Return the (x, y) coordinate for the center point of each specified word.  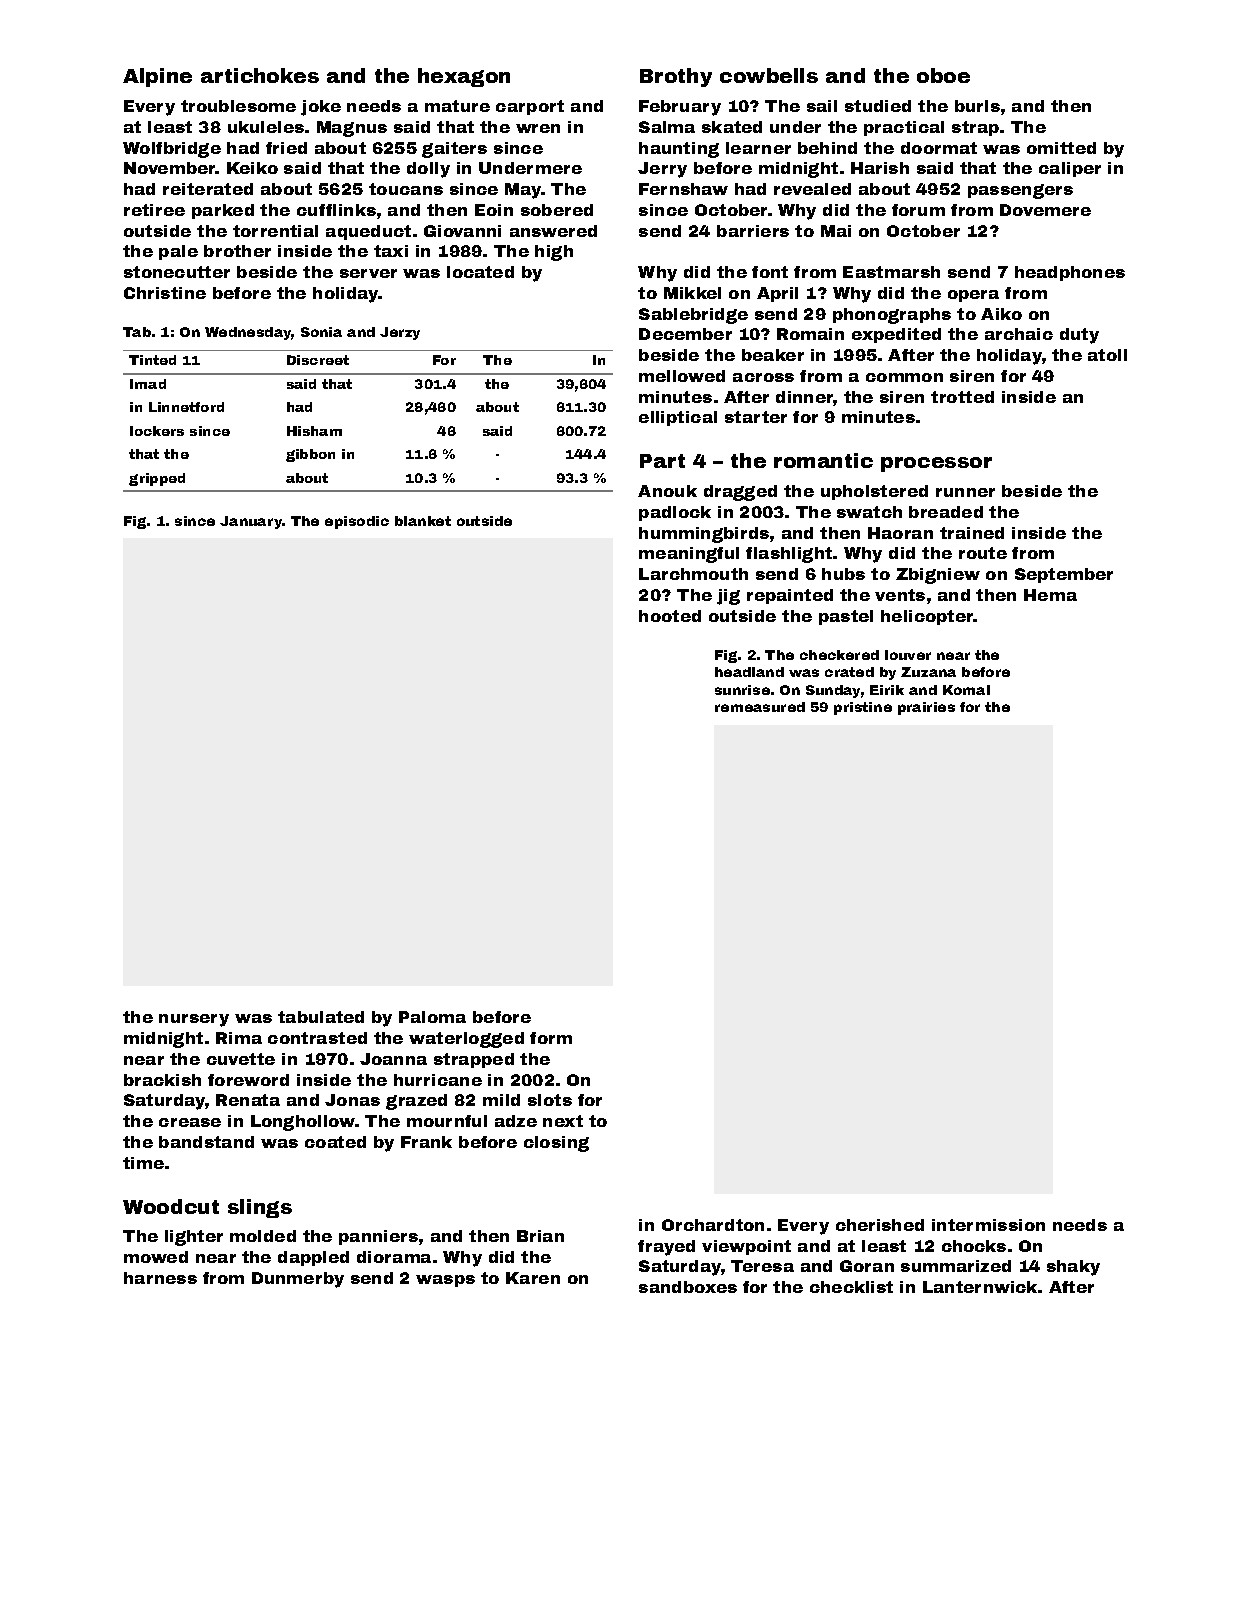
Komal (966, 690)
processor (936, 464)
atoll (1107, 355)
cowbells (769, 75)
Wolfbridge (172, 150)
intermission (988, 1225)
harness (160, 1278)
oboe (943, 75)
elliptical (678, 418)
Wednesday (248, 333)
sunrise (742, 690)
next (563, 1121)
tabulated (321, 1017)
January (251, 522)
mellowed (682, 376)
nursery (194, 1020)
